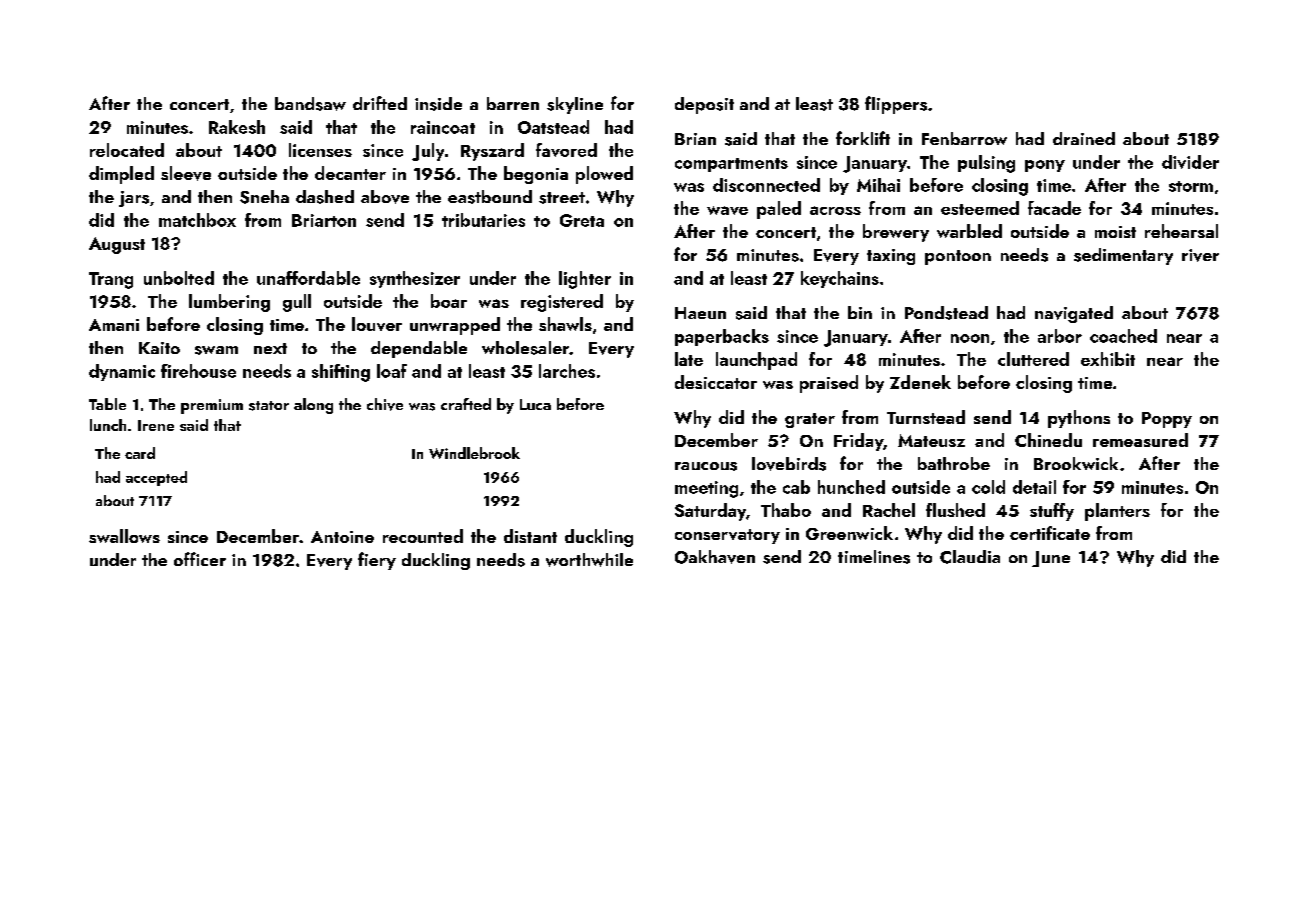 The image size is (1308, 924). I want to click on forklift, so click(863, 138).
